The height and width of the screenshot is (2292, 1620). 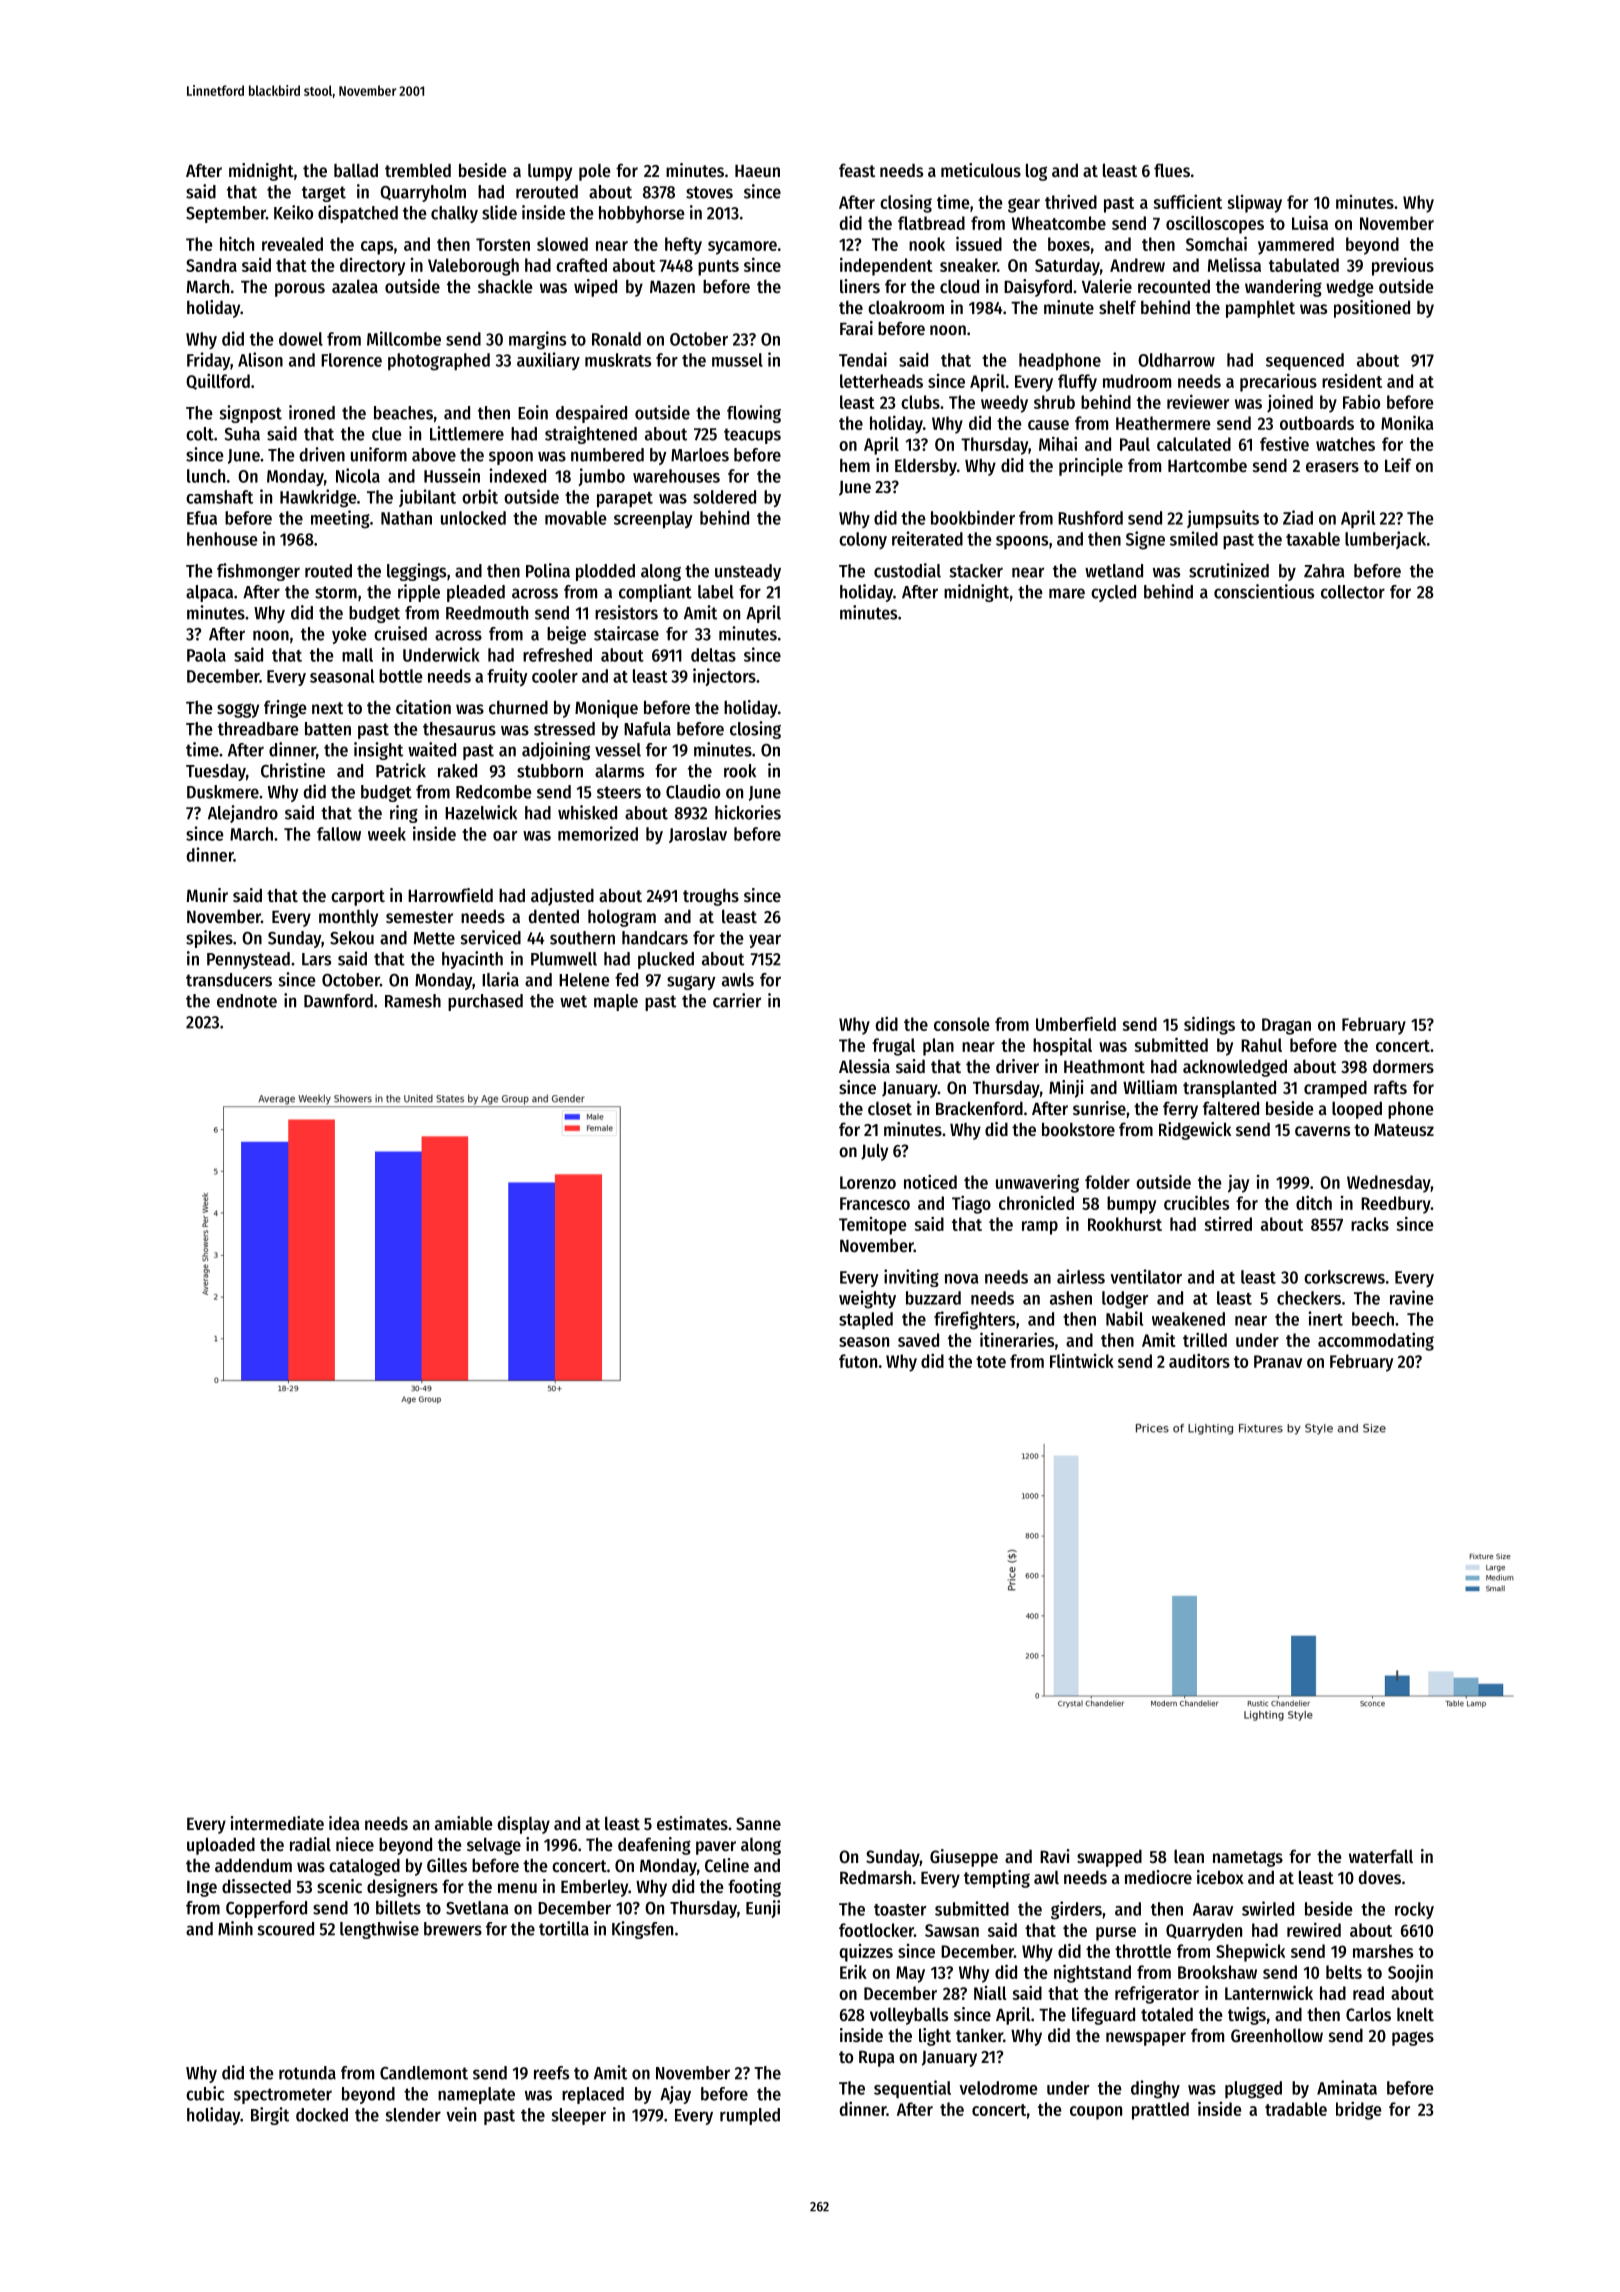 What do you see at coordinates (912, 2089) in the screenshot?
I see `sequential` at bounding box center [912, 2089].
